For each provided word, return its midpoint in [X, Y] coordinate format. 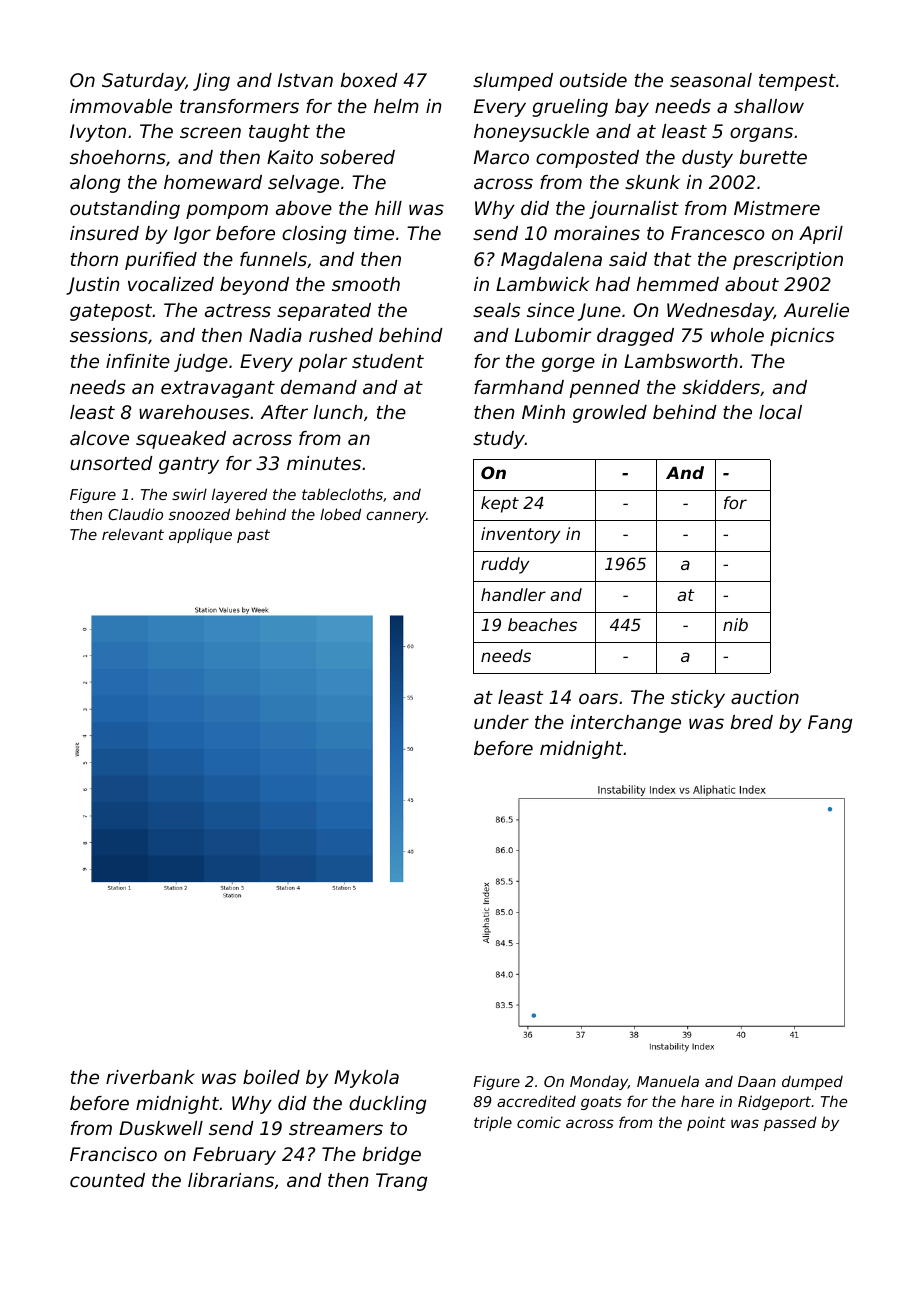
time [374, 233]
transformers [239, 106]
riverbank [150, 1077]
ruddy [505, 565]
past [253, 536]
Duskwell [161, 1128]
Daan [757, 1081]
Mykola [366, 1079]
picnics [802, 337]
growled [610, 414]
